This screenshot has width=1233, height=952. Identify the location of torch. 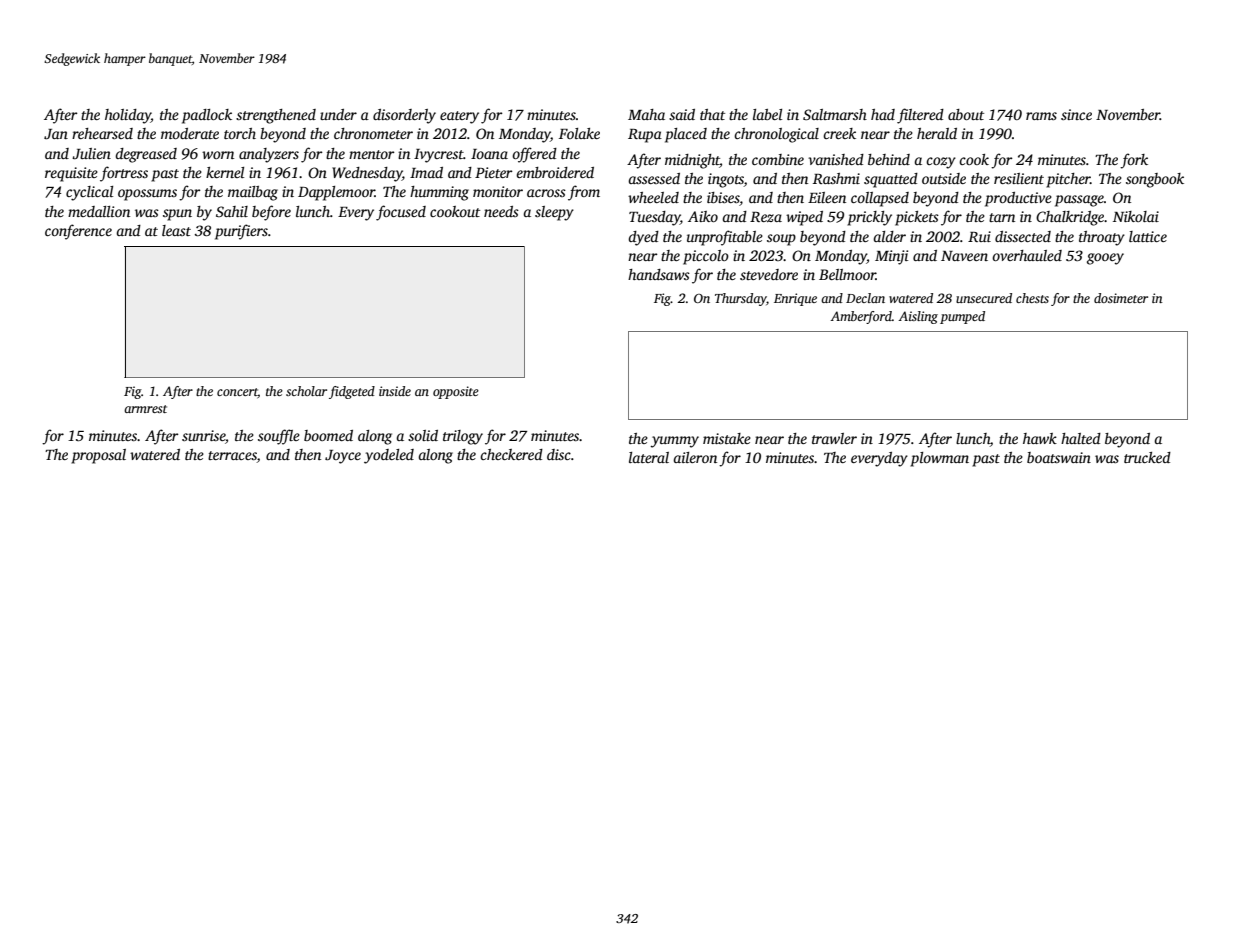
(240, 133).
